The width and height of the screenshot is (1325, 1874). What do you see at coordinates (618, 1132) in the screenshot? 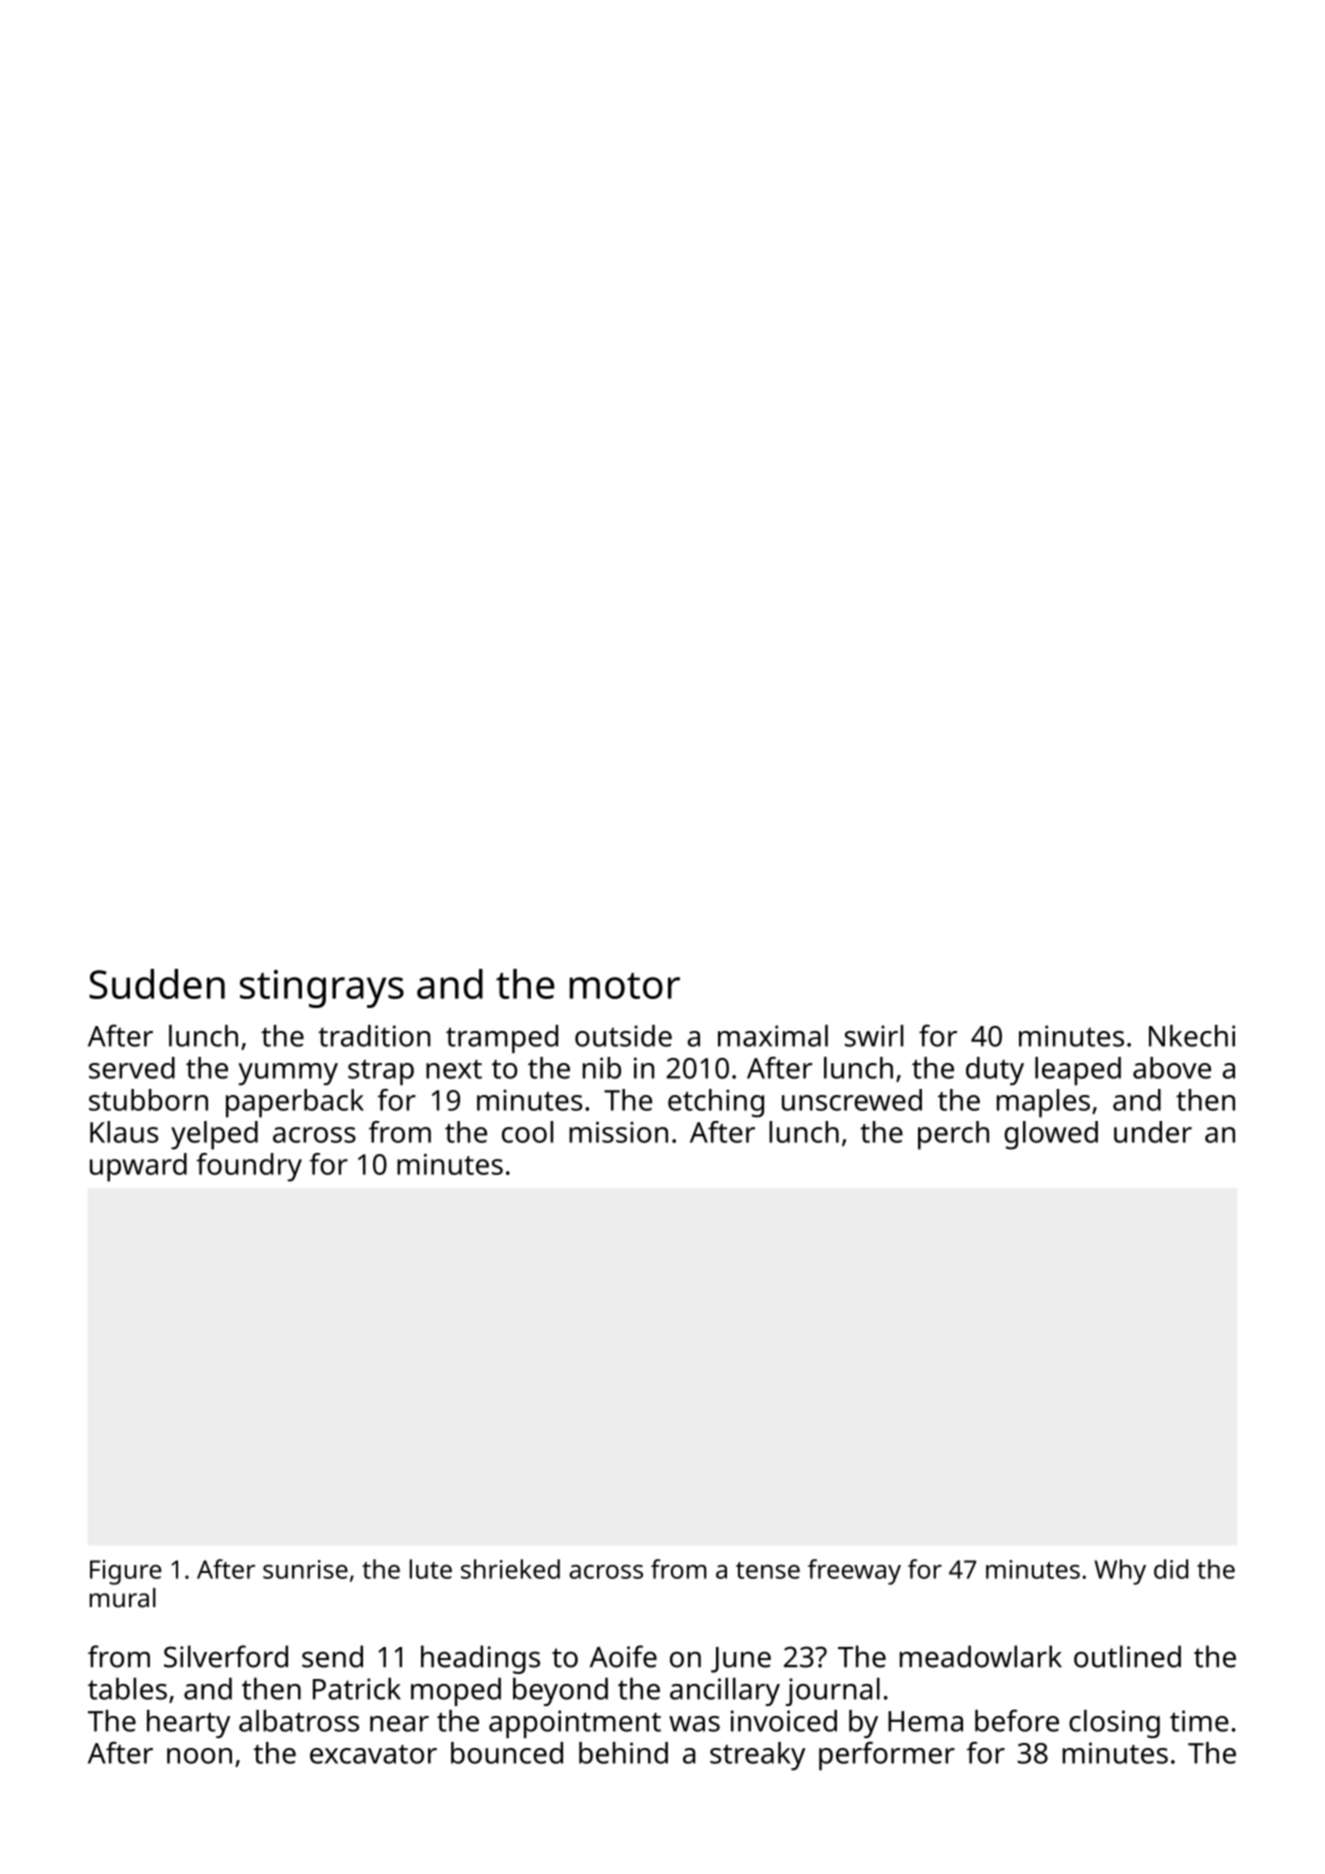
I see `mission` at bounding box center [618, 1132].
